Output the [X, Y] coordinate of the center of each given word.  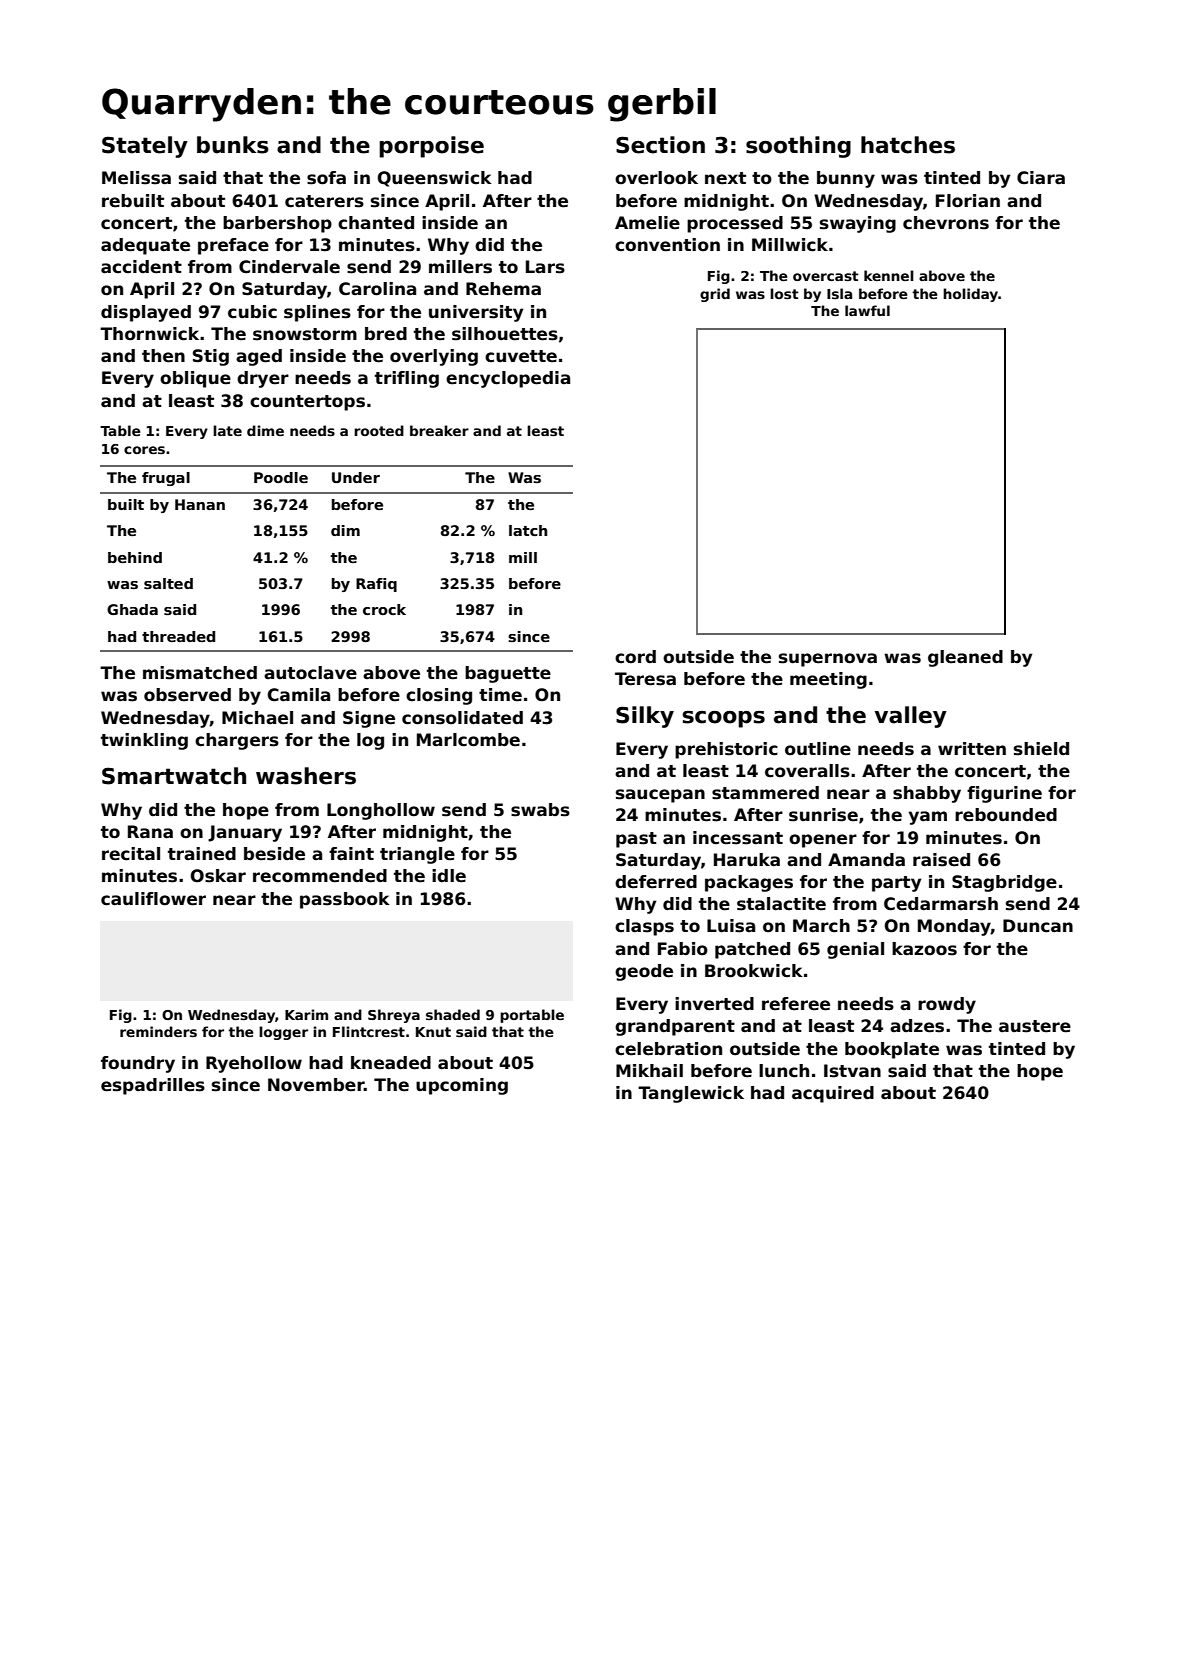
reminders [158, 1031]
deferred [656, 882]
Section [660, 145]
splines [317, 313]
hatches [908, 145]
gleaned [965, 658]
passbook [345, 900]
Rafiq [376, 585]
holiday [970, 295]
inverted [714, 1004]
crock [384, 609]
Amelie [647, 223]
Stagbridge [1004, 883]
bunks [233, 145]
